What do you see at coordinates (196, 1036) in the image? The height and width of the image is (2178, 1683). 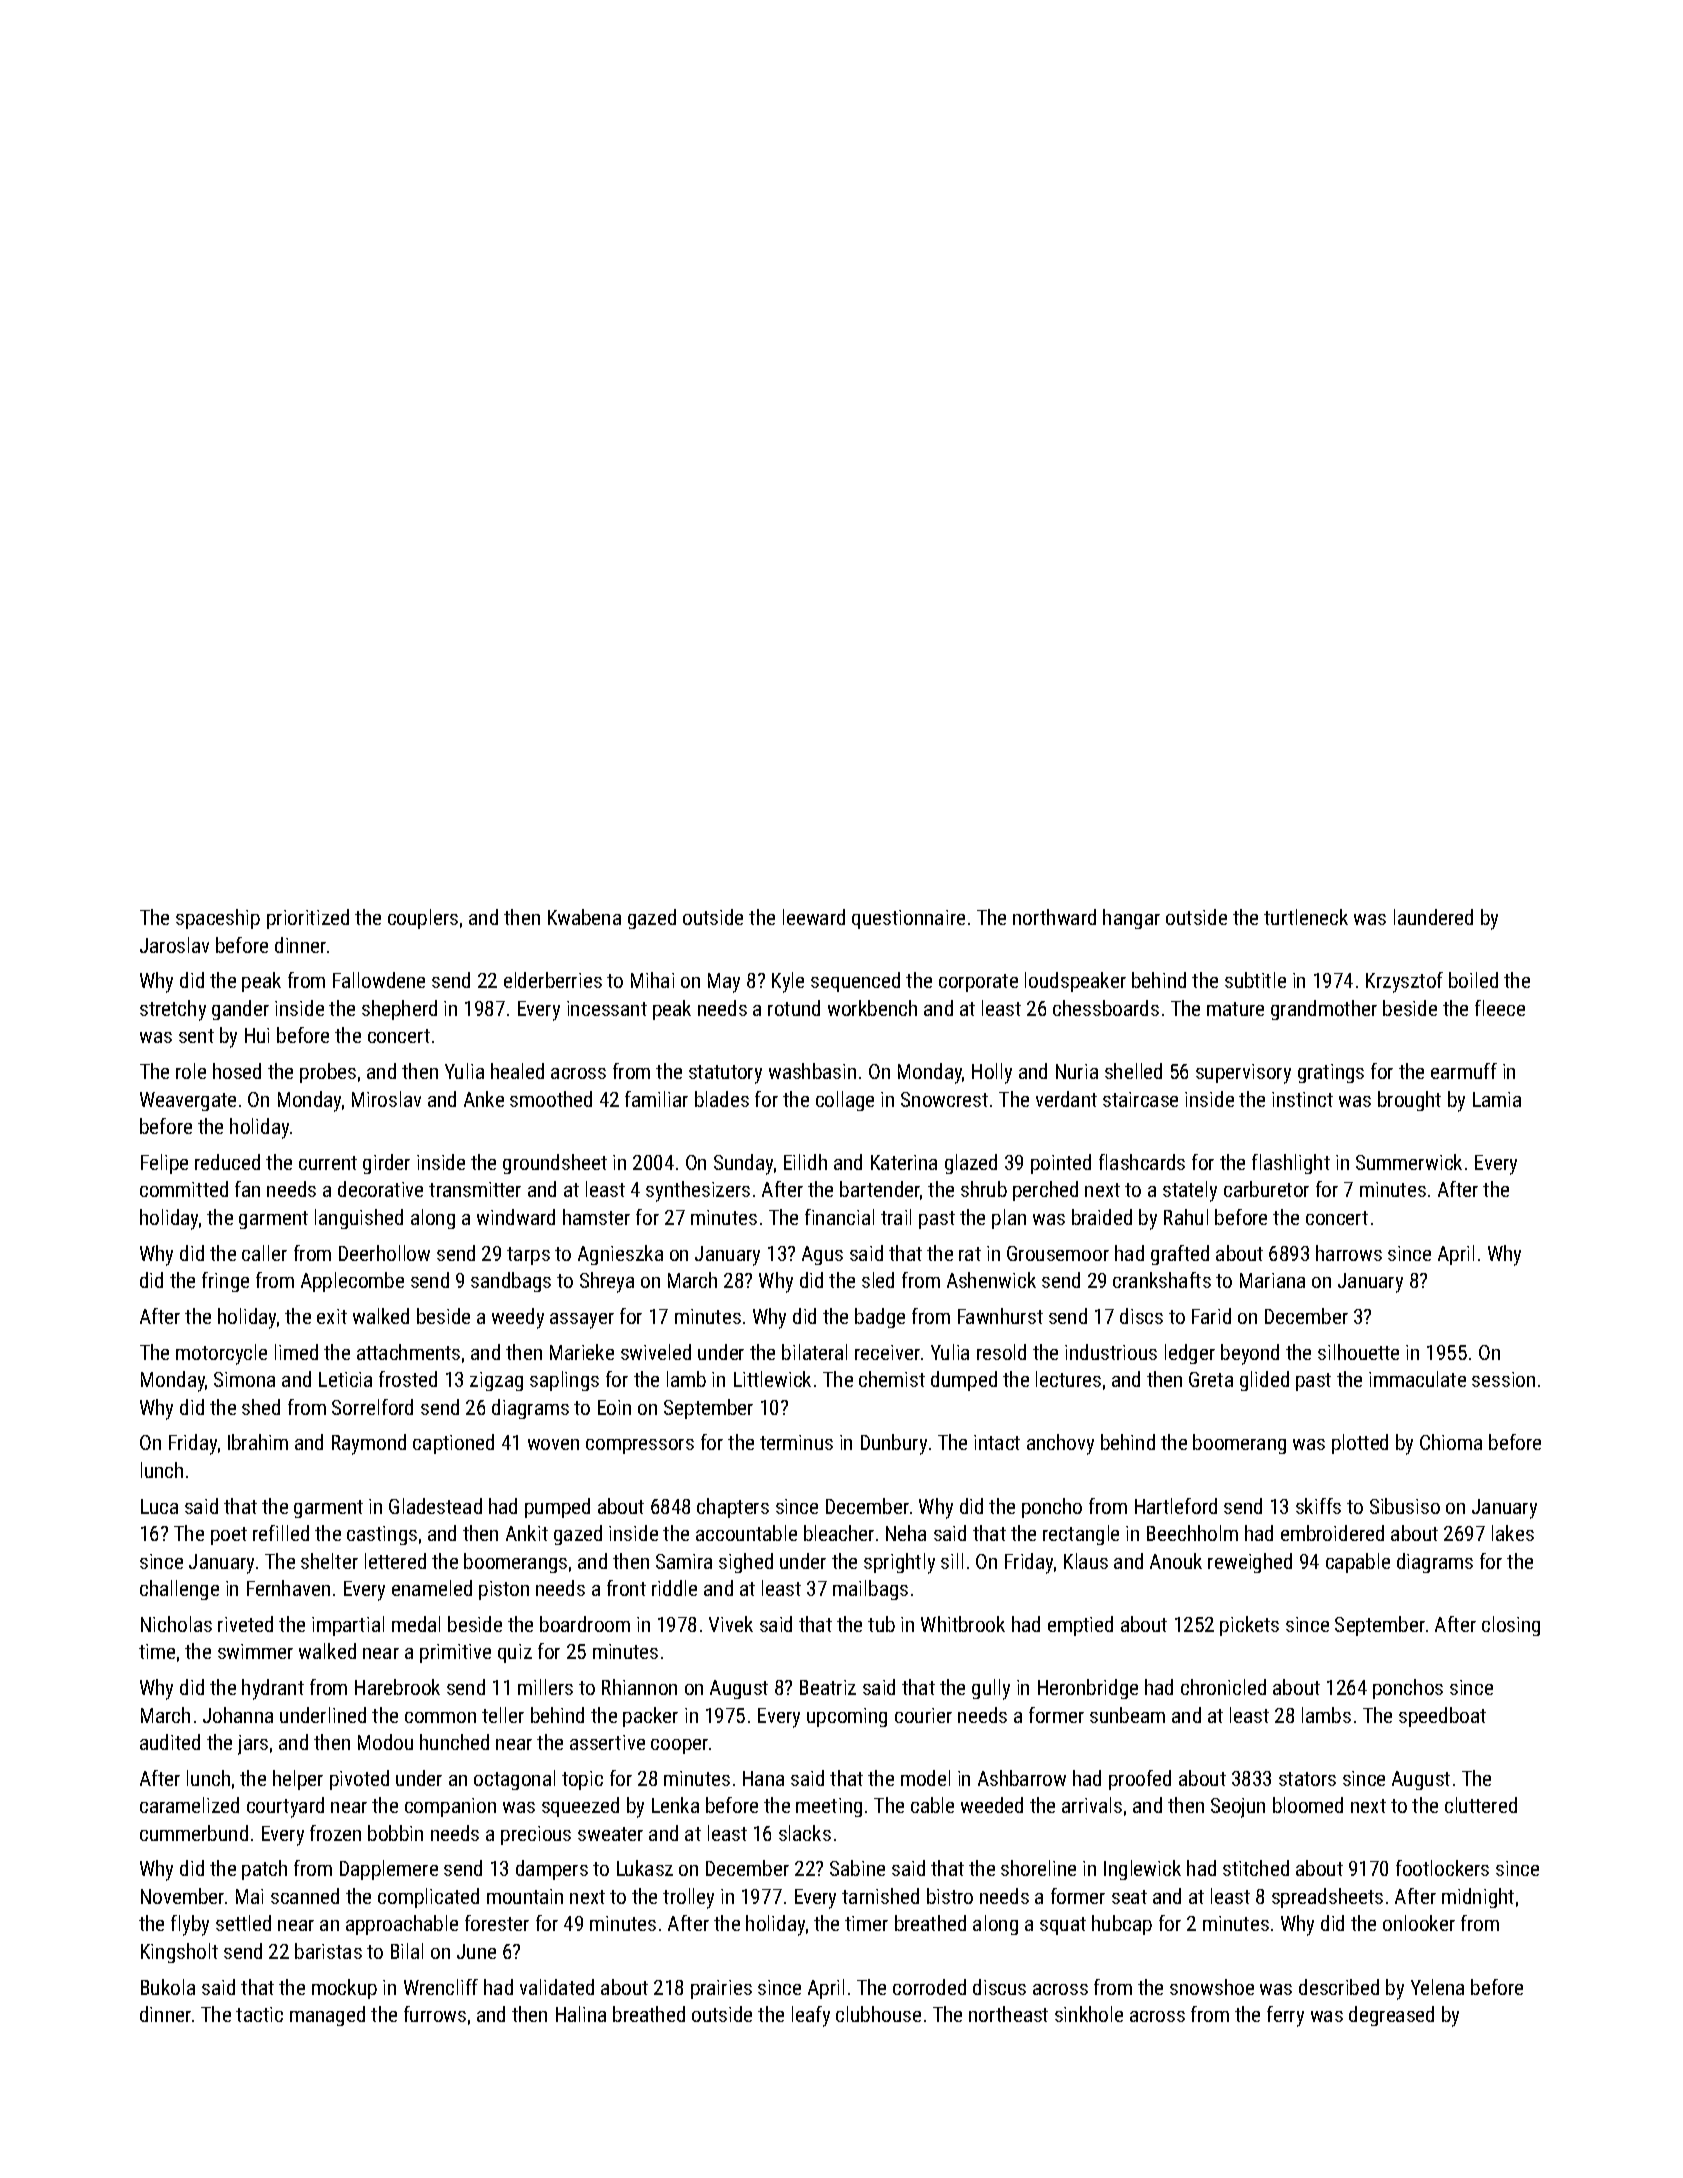 I see `sent` at bounding box center [196, 1036].
